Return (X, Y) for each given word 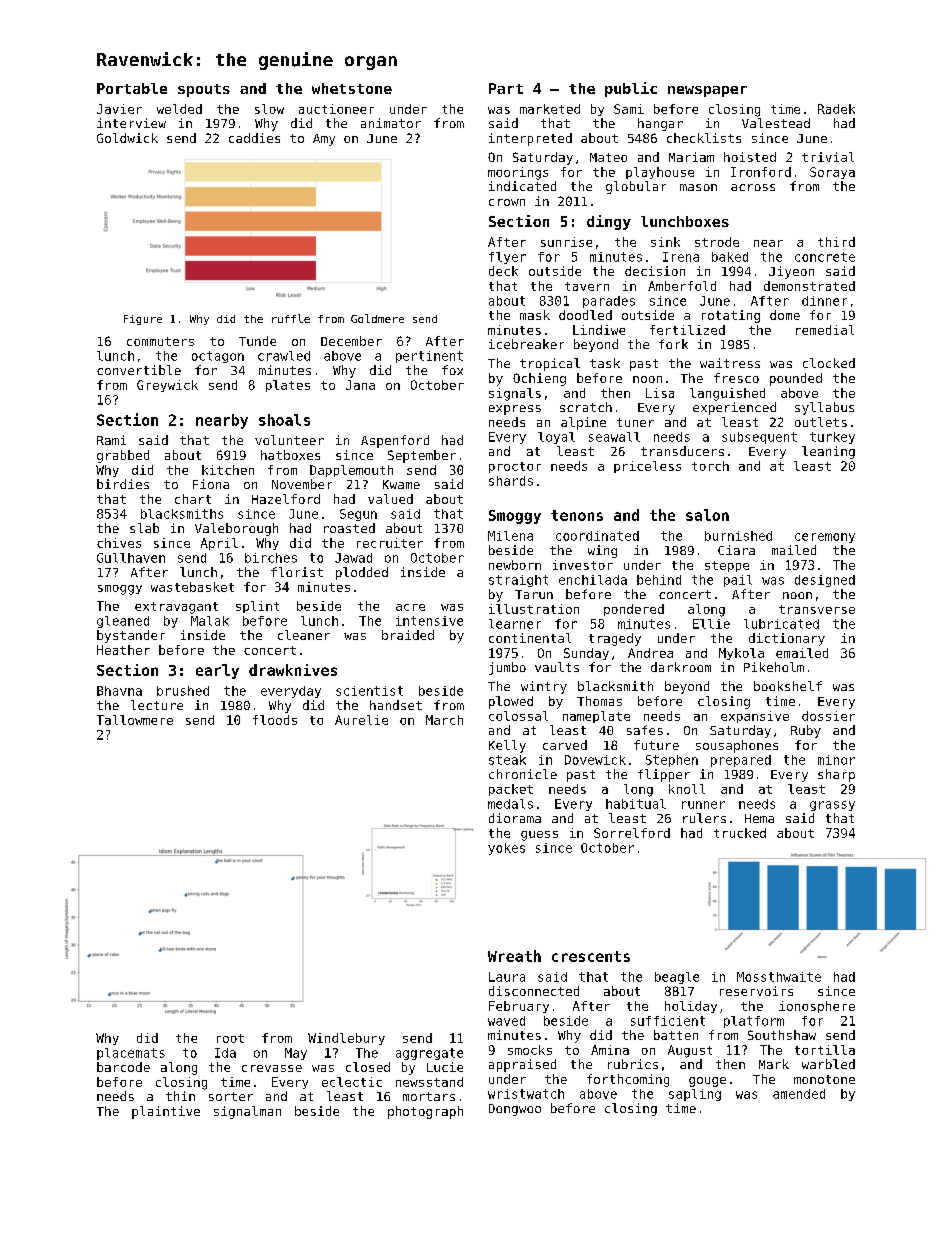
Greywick (167, 386)
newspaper (707, 91)
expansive (755, 717)
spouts (204, 90)
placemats (131, 1054)
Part (506, 88)
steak (507, 760)
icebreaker (526, 344)
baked (730, 257)
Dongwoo (515, 1110)
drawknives (293, 670)
